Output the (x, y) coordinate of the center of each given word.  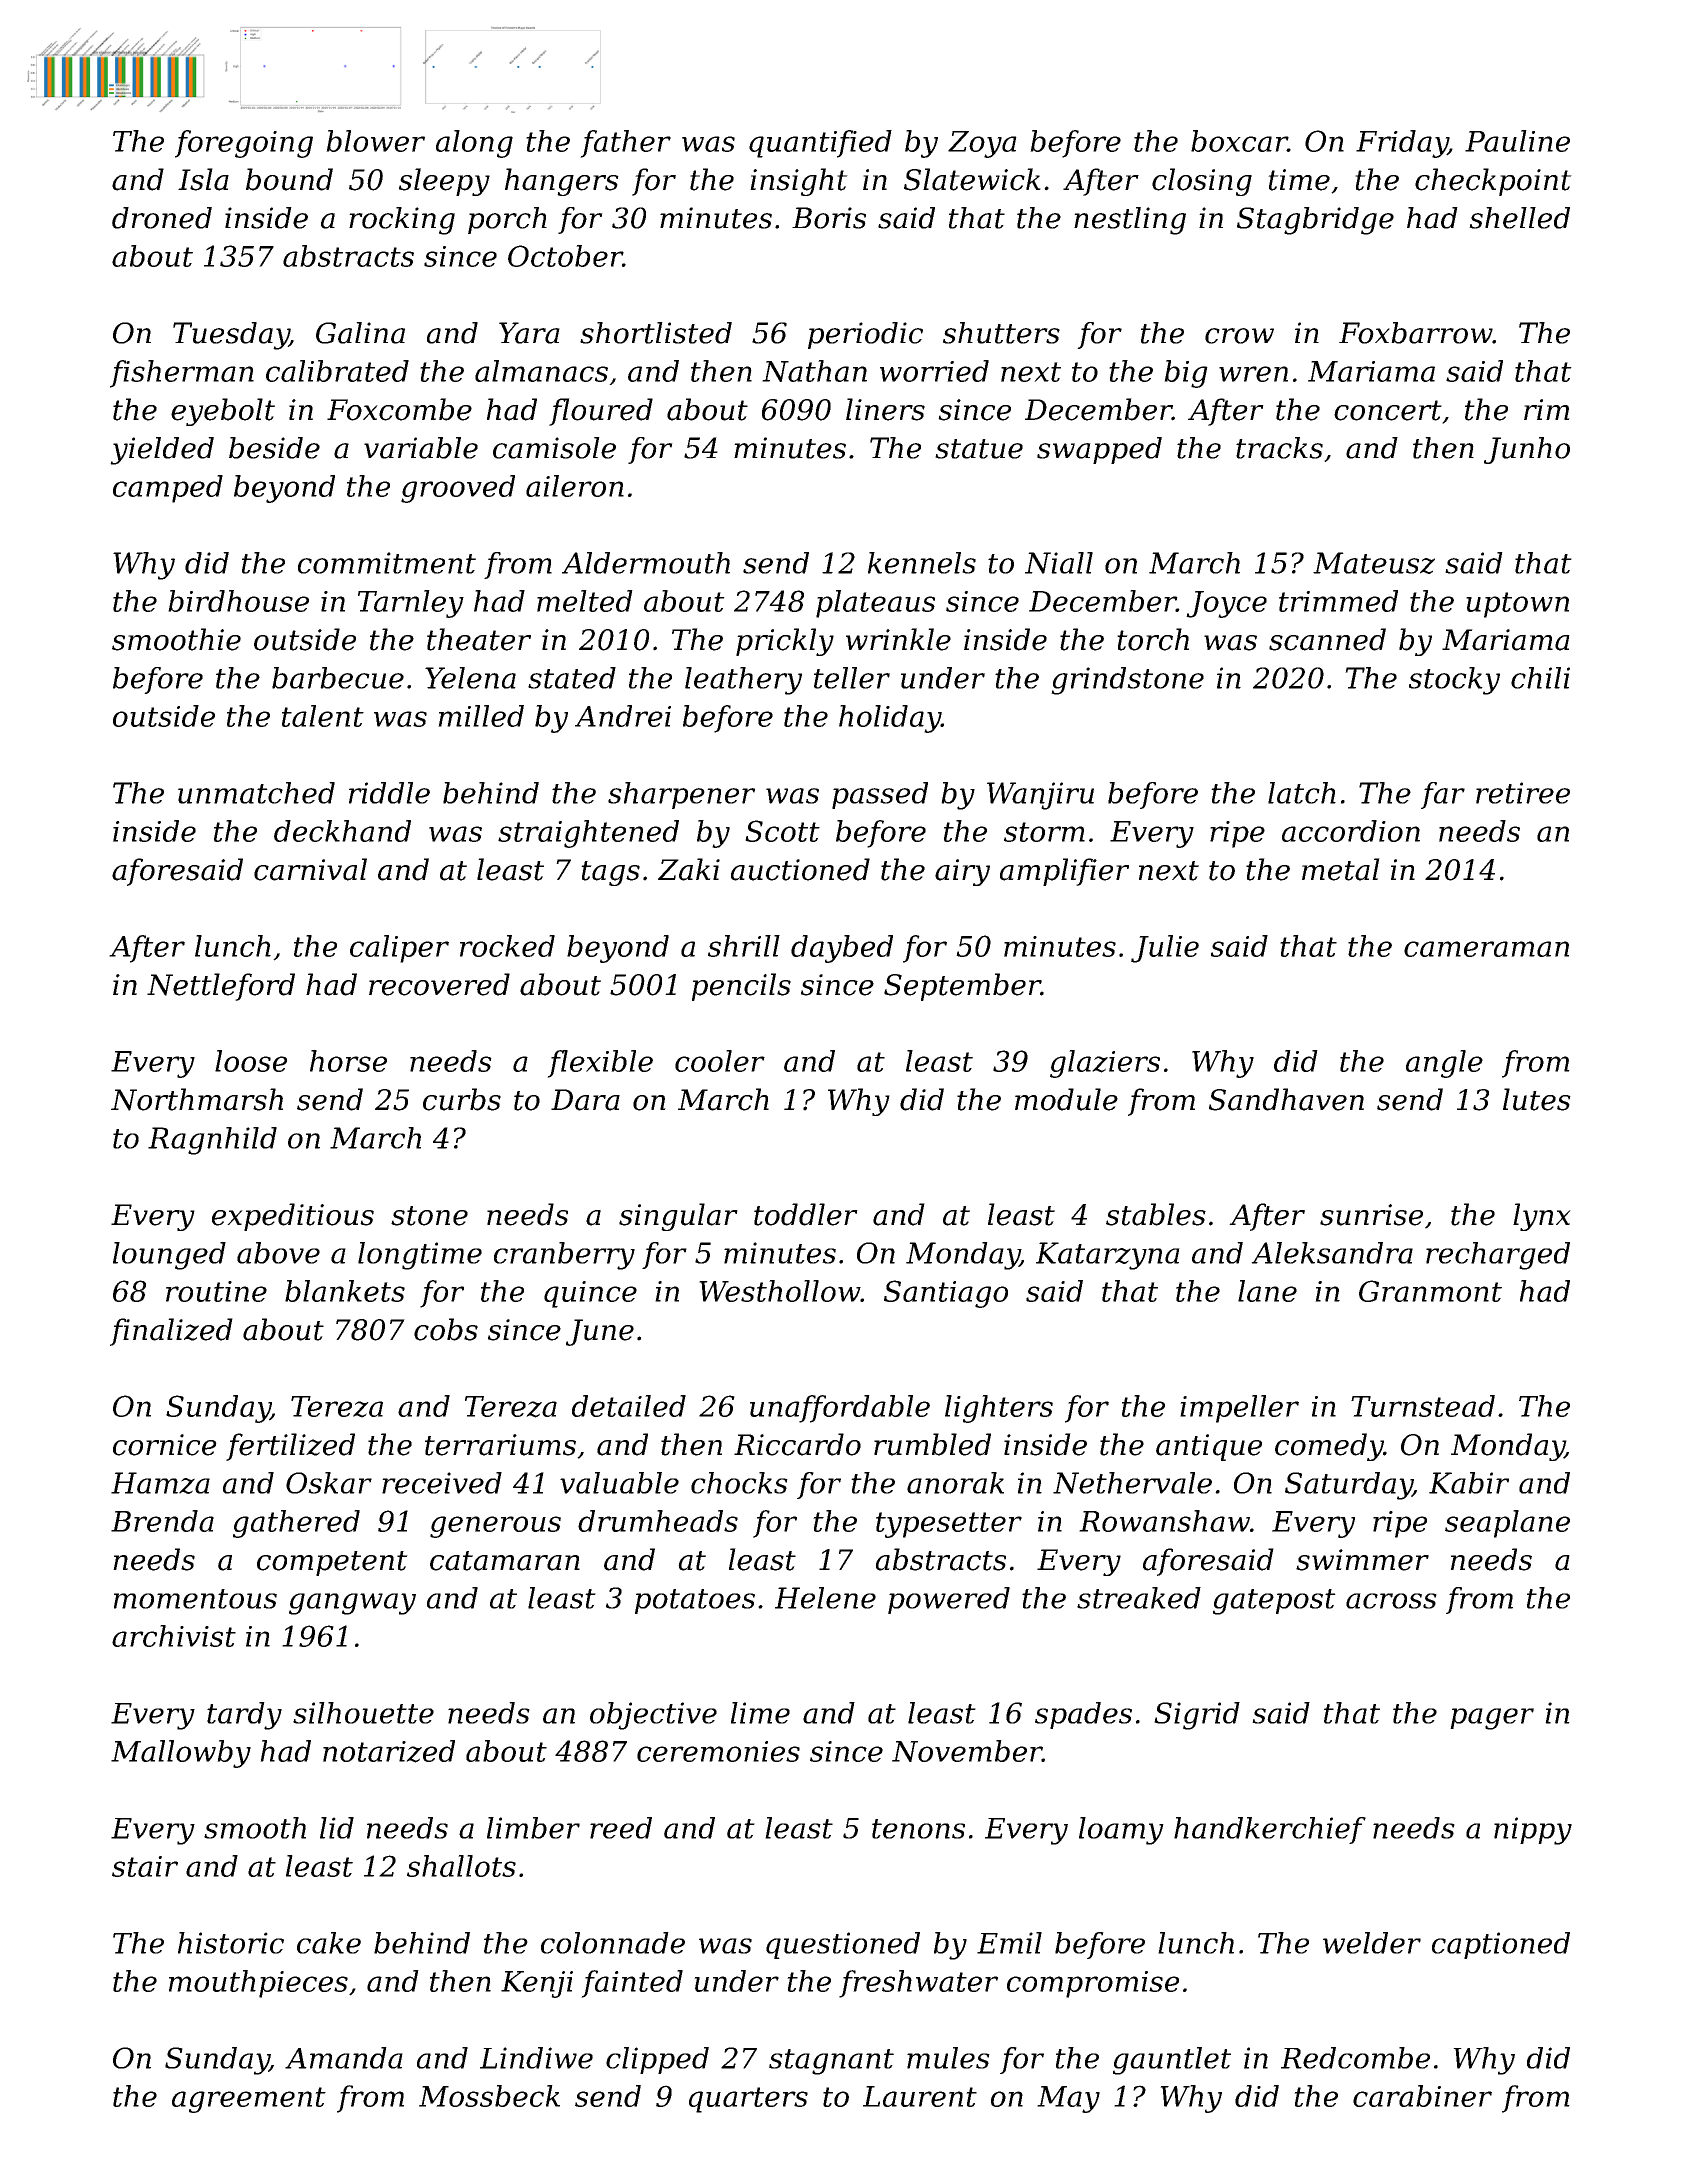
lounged (169, 1256)
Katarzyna (1108, 1256)
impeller (1239, 1409)
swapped (1099, 450)
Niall (1059, 563)
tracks (1279, 448)
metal (1341, 869)
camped (168, 489)
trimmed (1338, 601)
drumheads (658, 1521)
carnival (310, 869)
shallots (461, 1866)
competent (332, 1563)
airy (962, 872)
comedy (1329, 1447)
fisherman (182, 374)
